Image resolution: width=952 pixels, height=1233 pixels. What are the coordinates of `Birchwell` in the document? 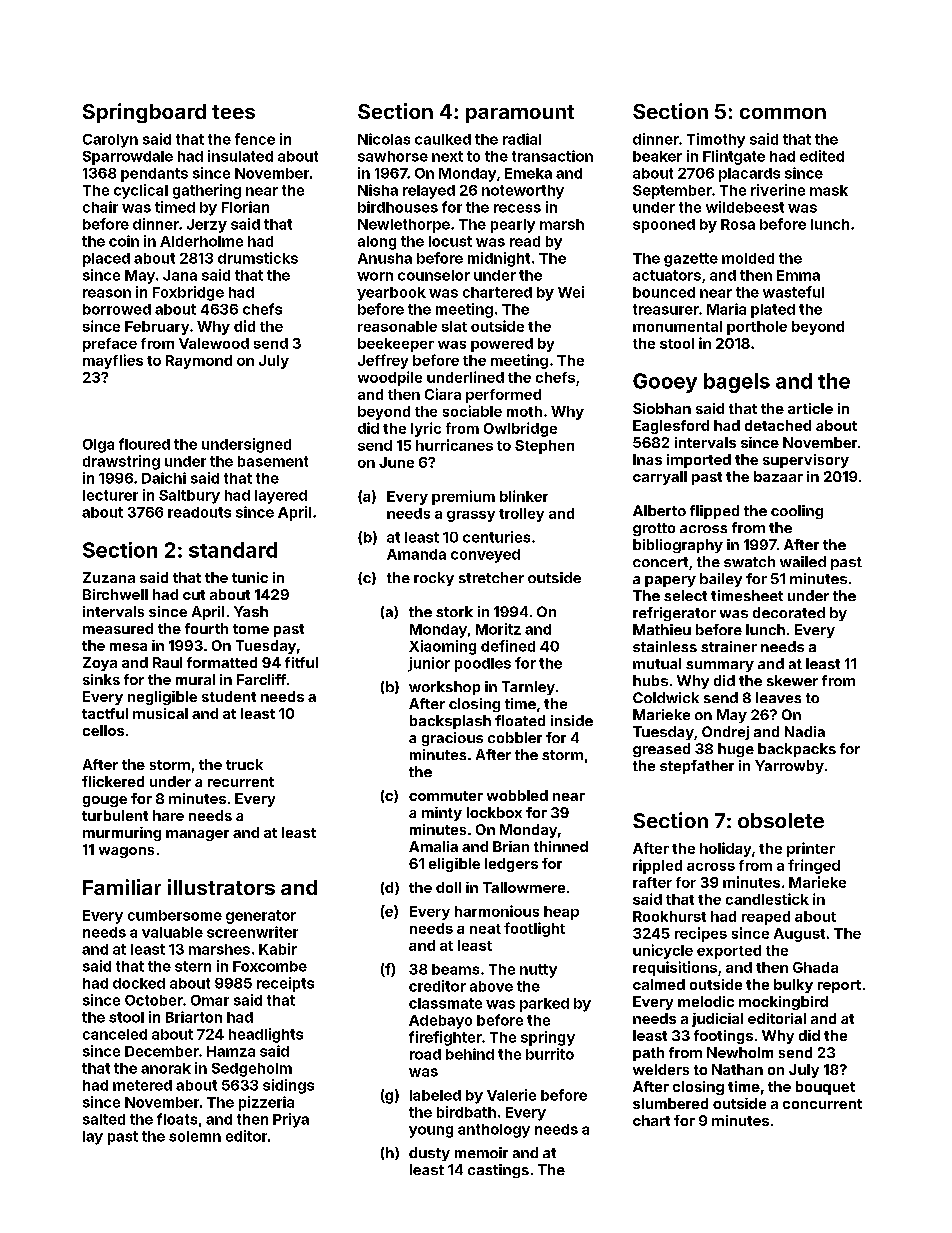 It's located at (115, 594).
